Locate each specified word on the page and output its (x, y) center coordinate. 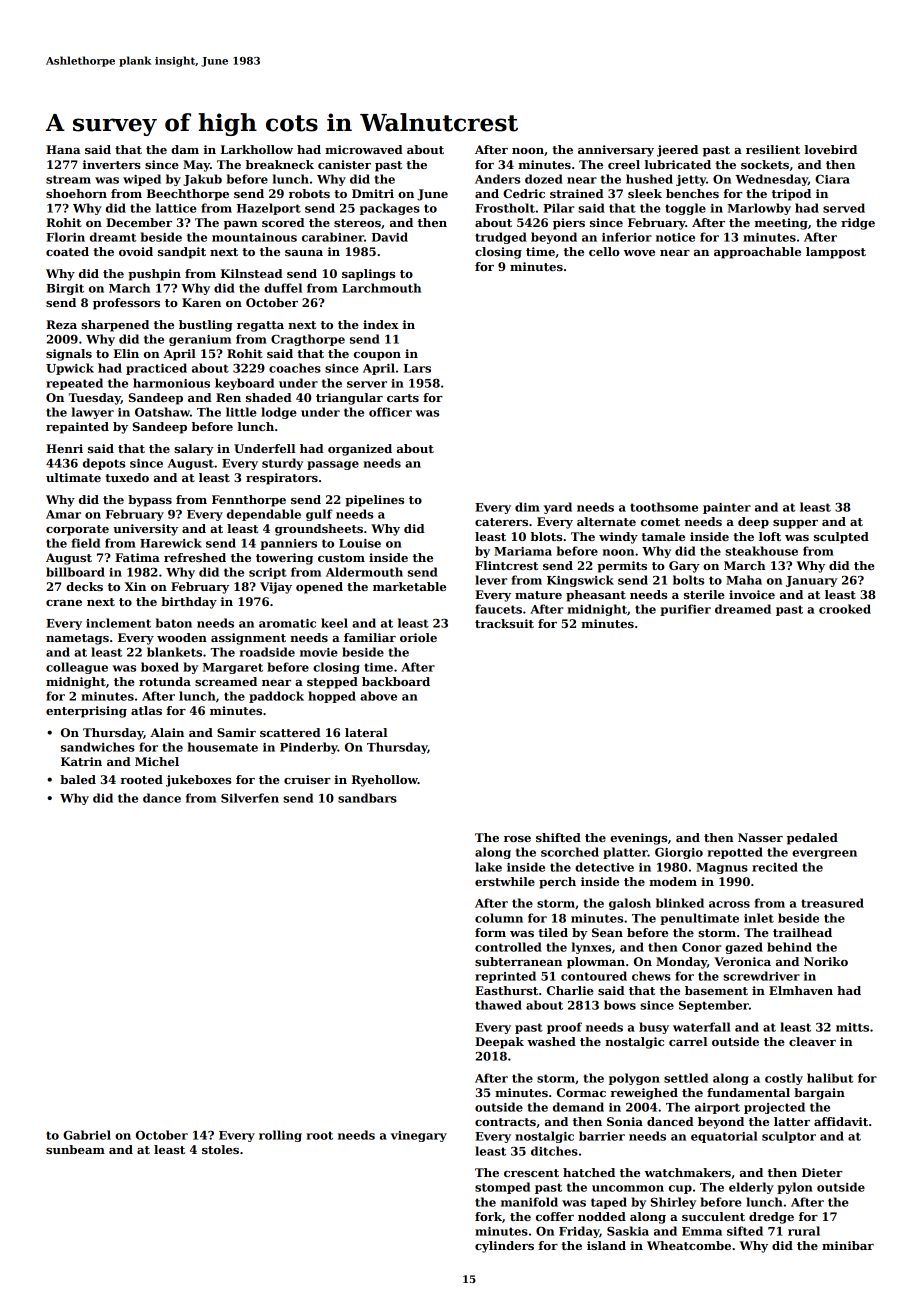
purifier (685, 610)
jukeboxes (198, 781)
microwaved (364, 149)
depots (104, 464)
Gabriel (87, 1135)
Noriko (826, 961)
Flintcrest (506, 565)
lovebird (831, 149)
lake (488, 867)
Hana (63, 149)
